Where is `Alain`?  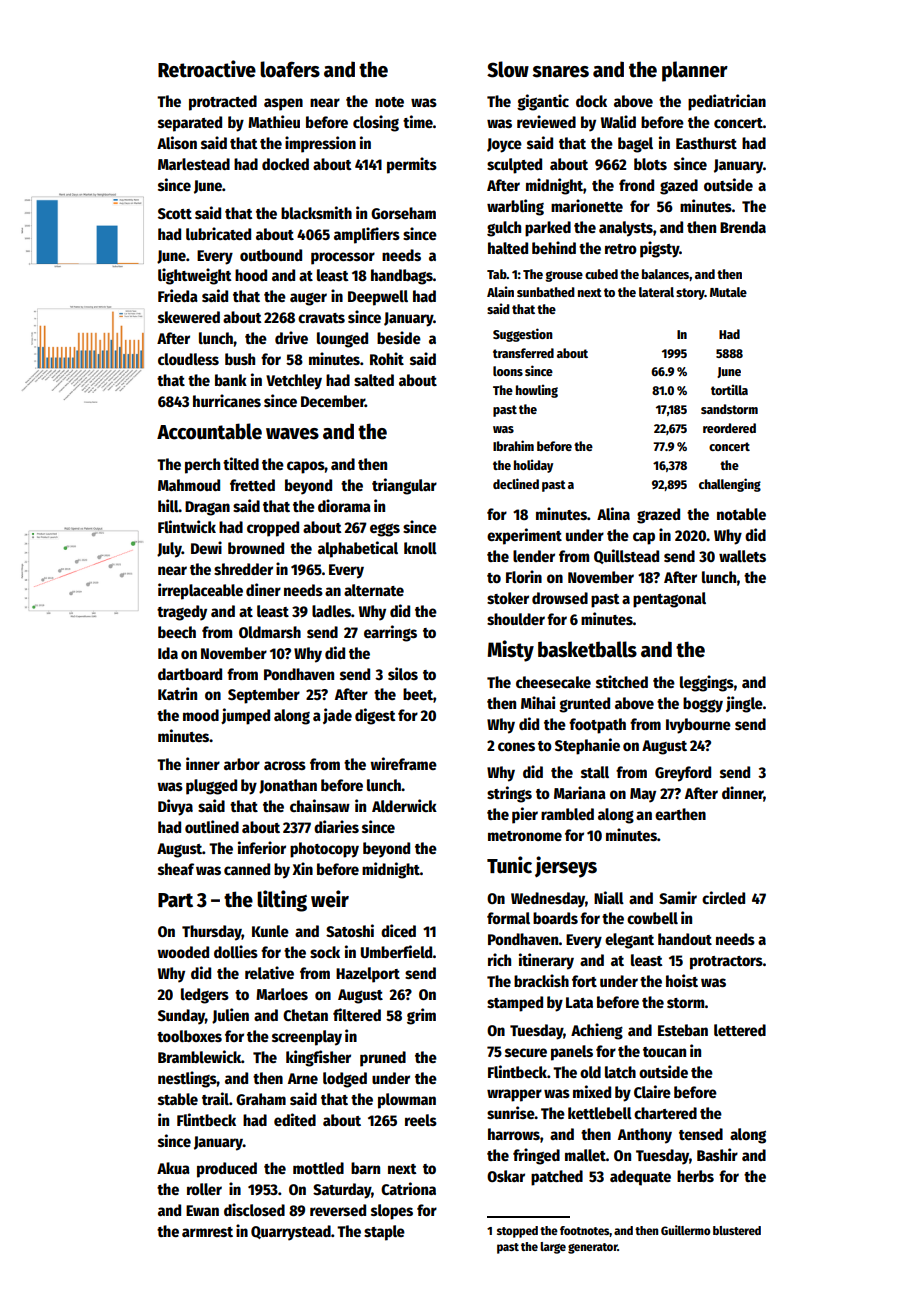 Alain is located at coordinates (500, 291).
